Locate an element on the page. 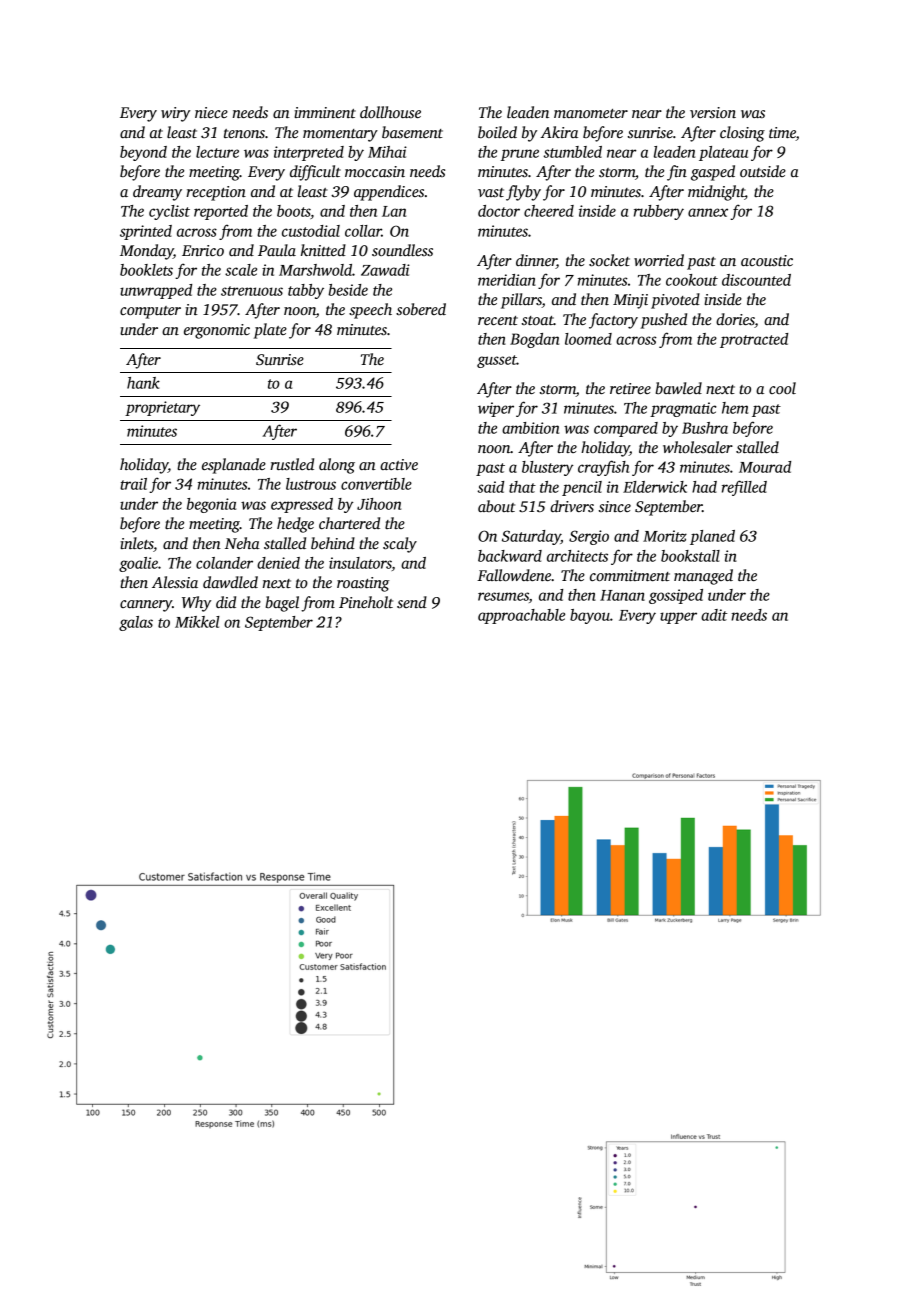 This image has width=924, height=1314. soundless is located at coordinates (402, 250).
